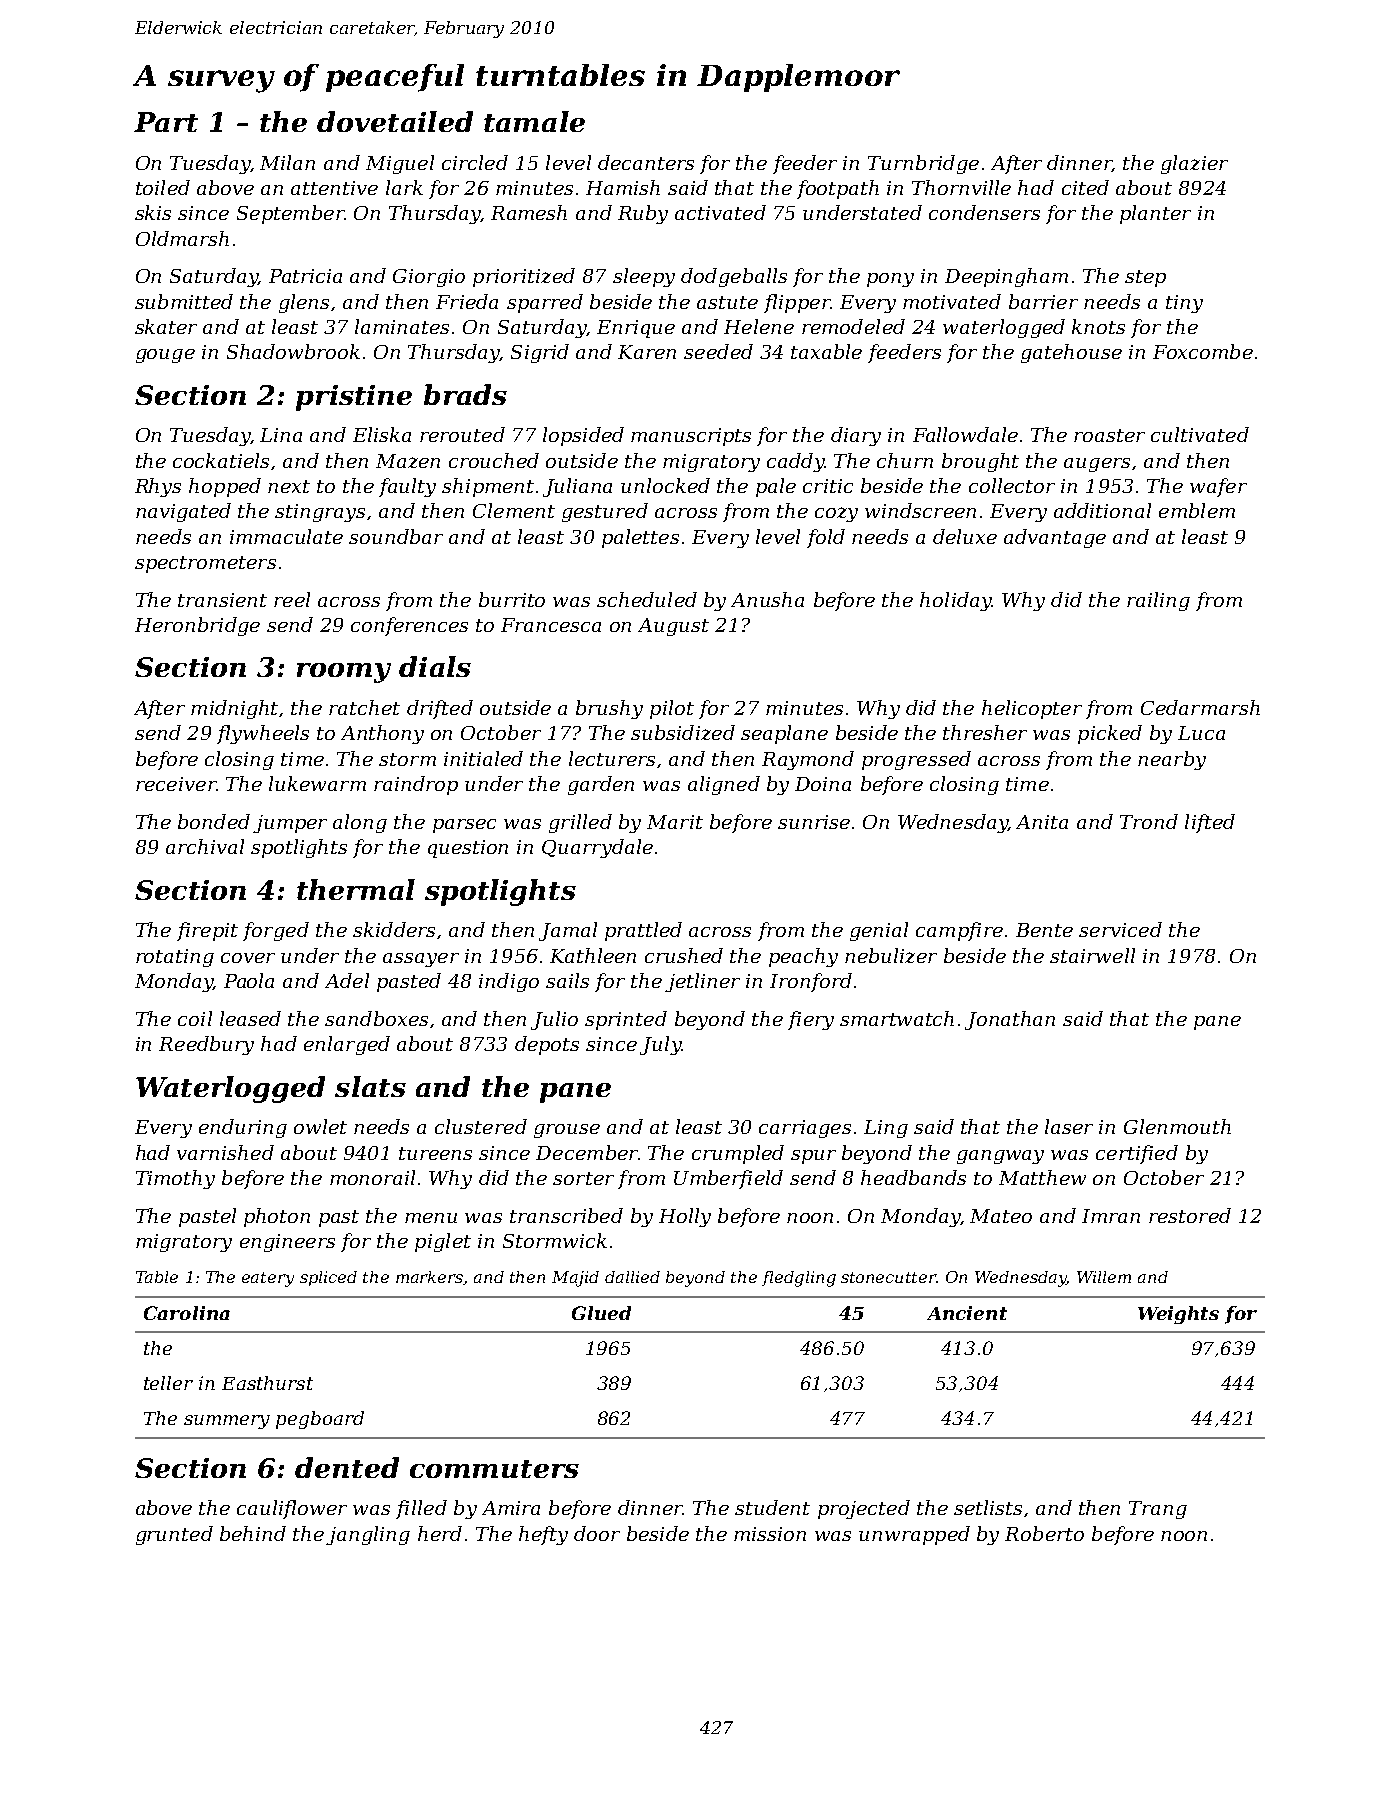 The height and width of the document is (1811, 1399). Describe the element at coordinates (1203, 351) in the document. I see `Foxcombe` at that location.
